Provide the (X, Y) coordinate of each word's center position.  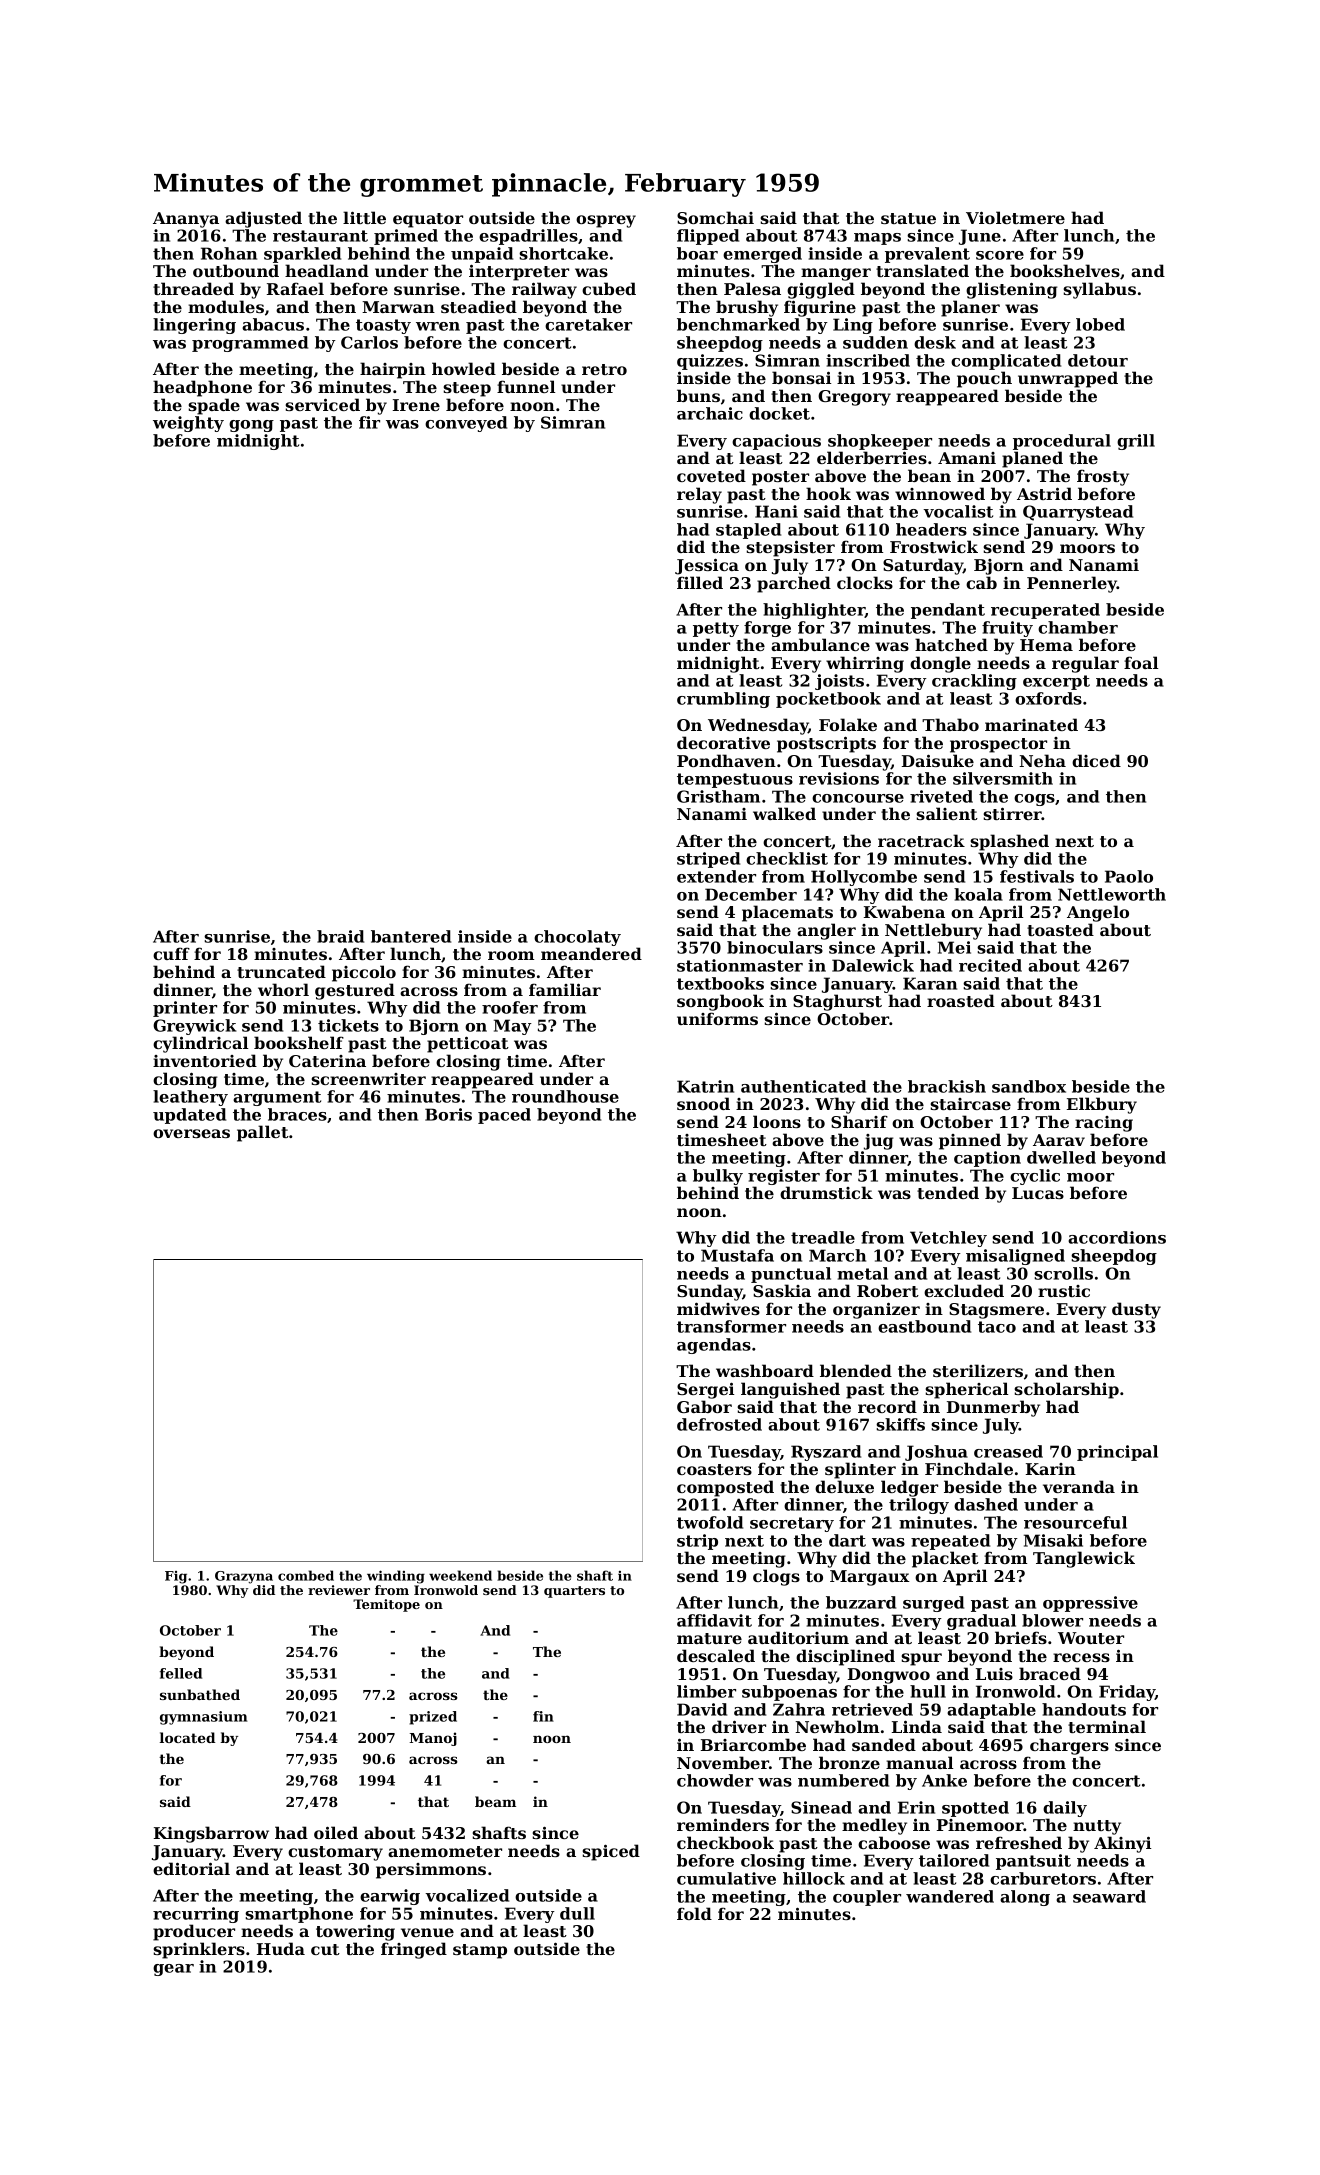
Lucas (1038, 1193)
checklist (787, 858)
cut (325, 1949)
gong (251, 426)
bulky (718, 1177)
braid (340, 936)
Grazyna (244, 1577)
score (1000, 255)
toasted (1060, 929)
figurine (820, 308)
